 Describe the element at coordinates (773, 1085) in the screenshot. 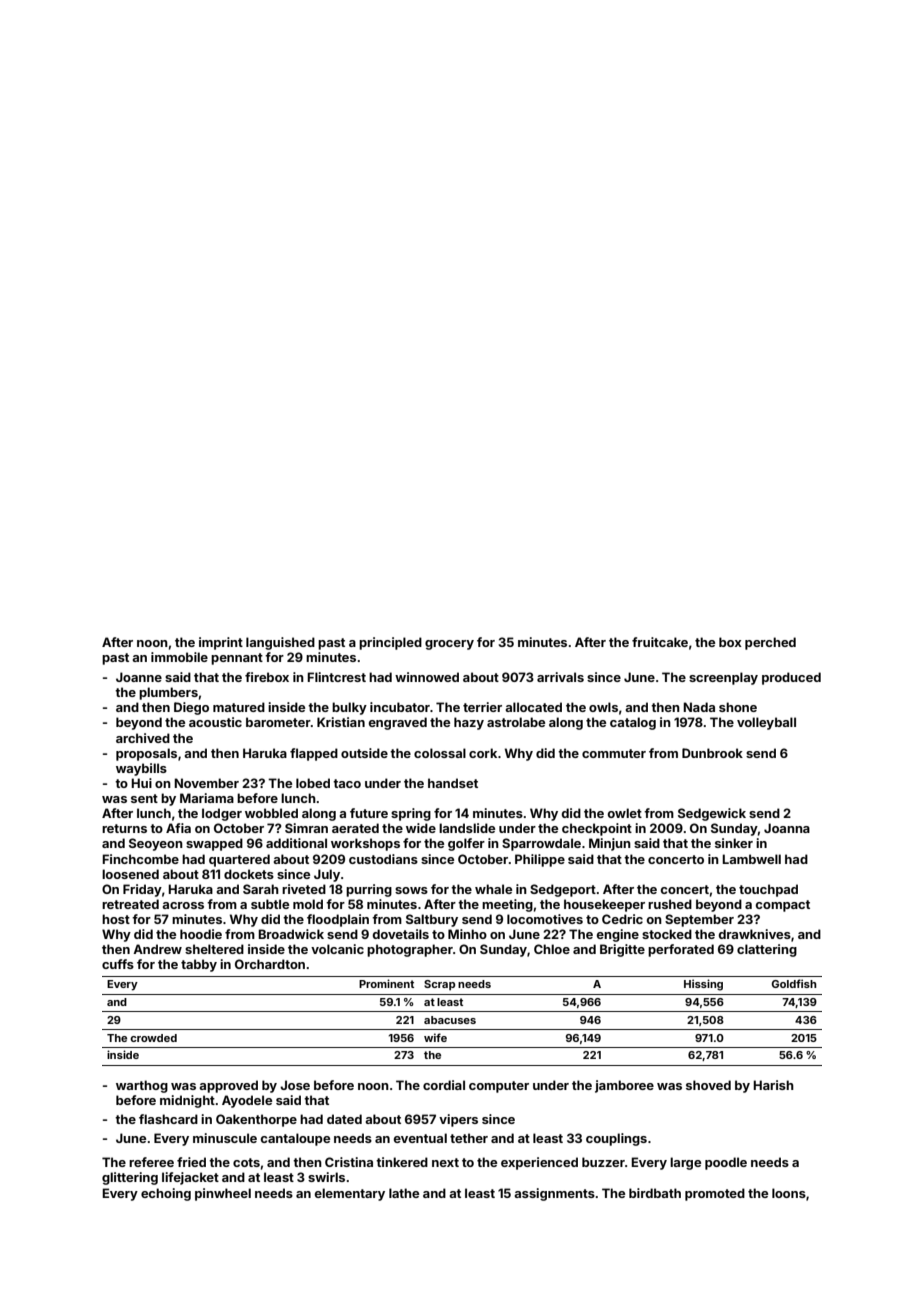

I see `Harish` at that location.
